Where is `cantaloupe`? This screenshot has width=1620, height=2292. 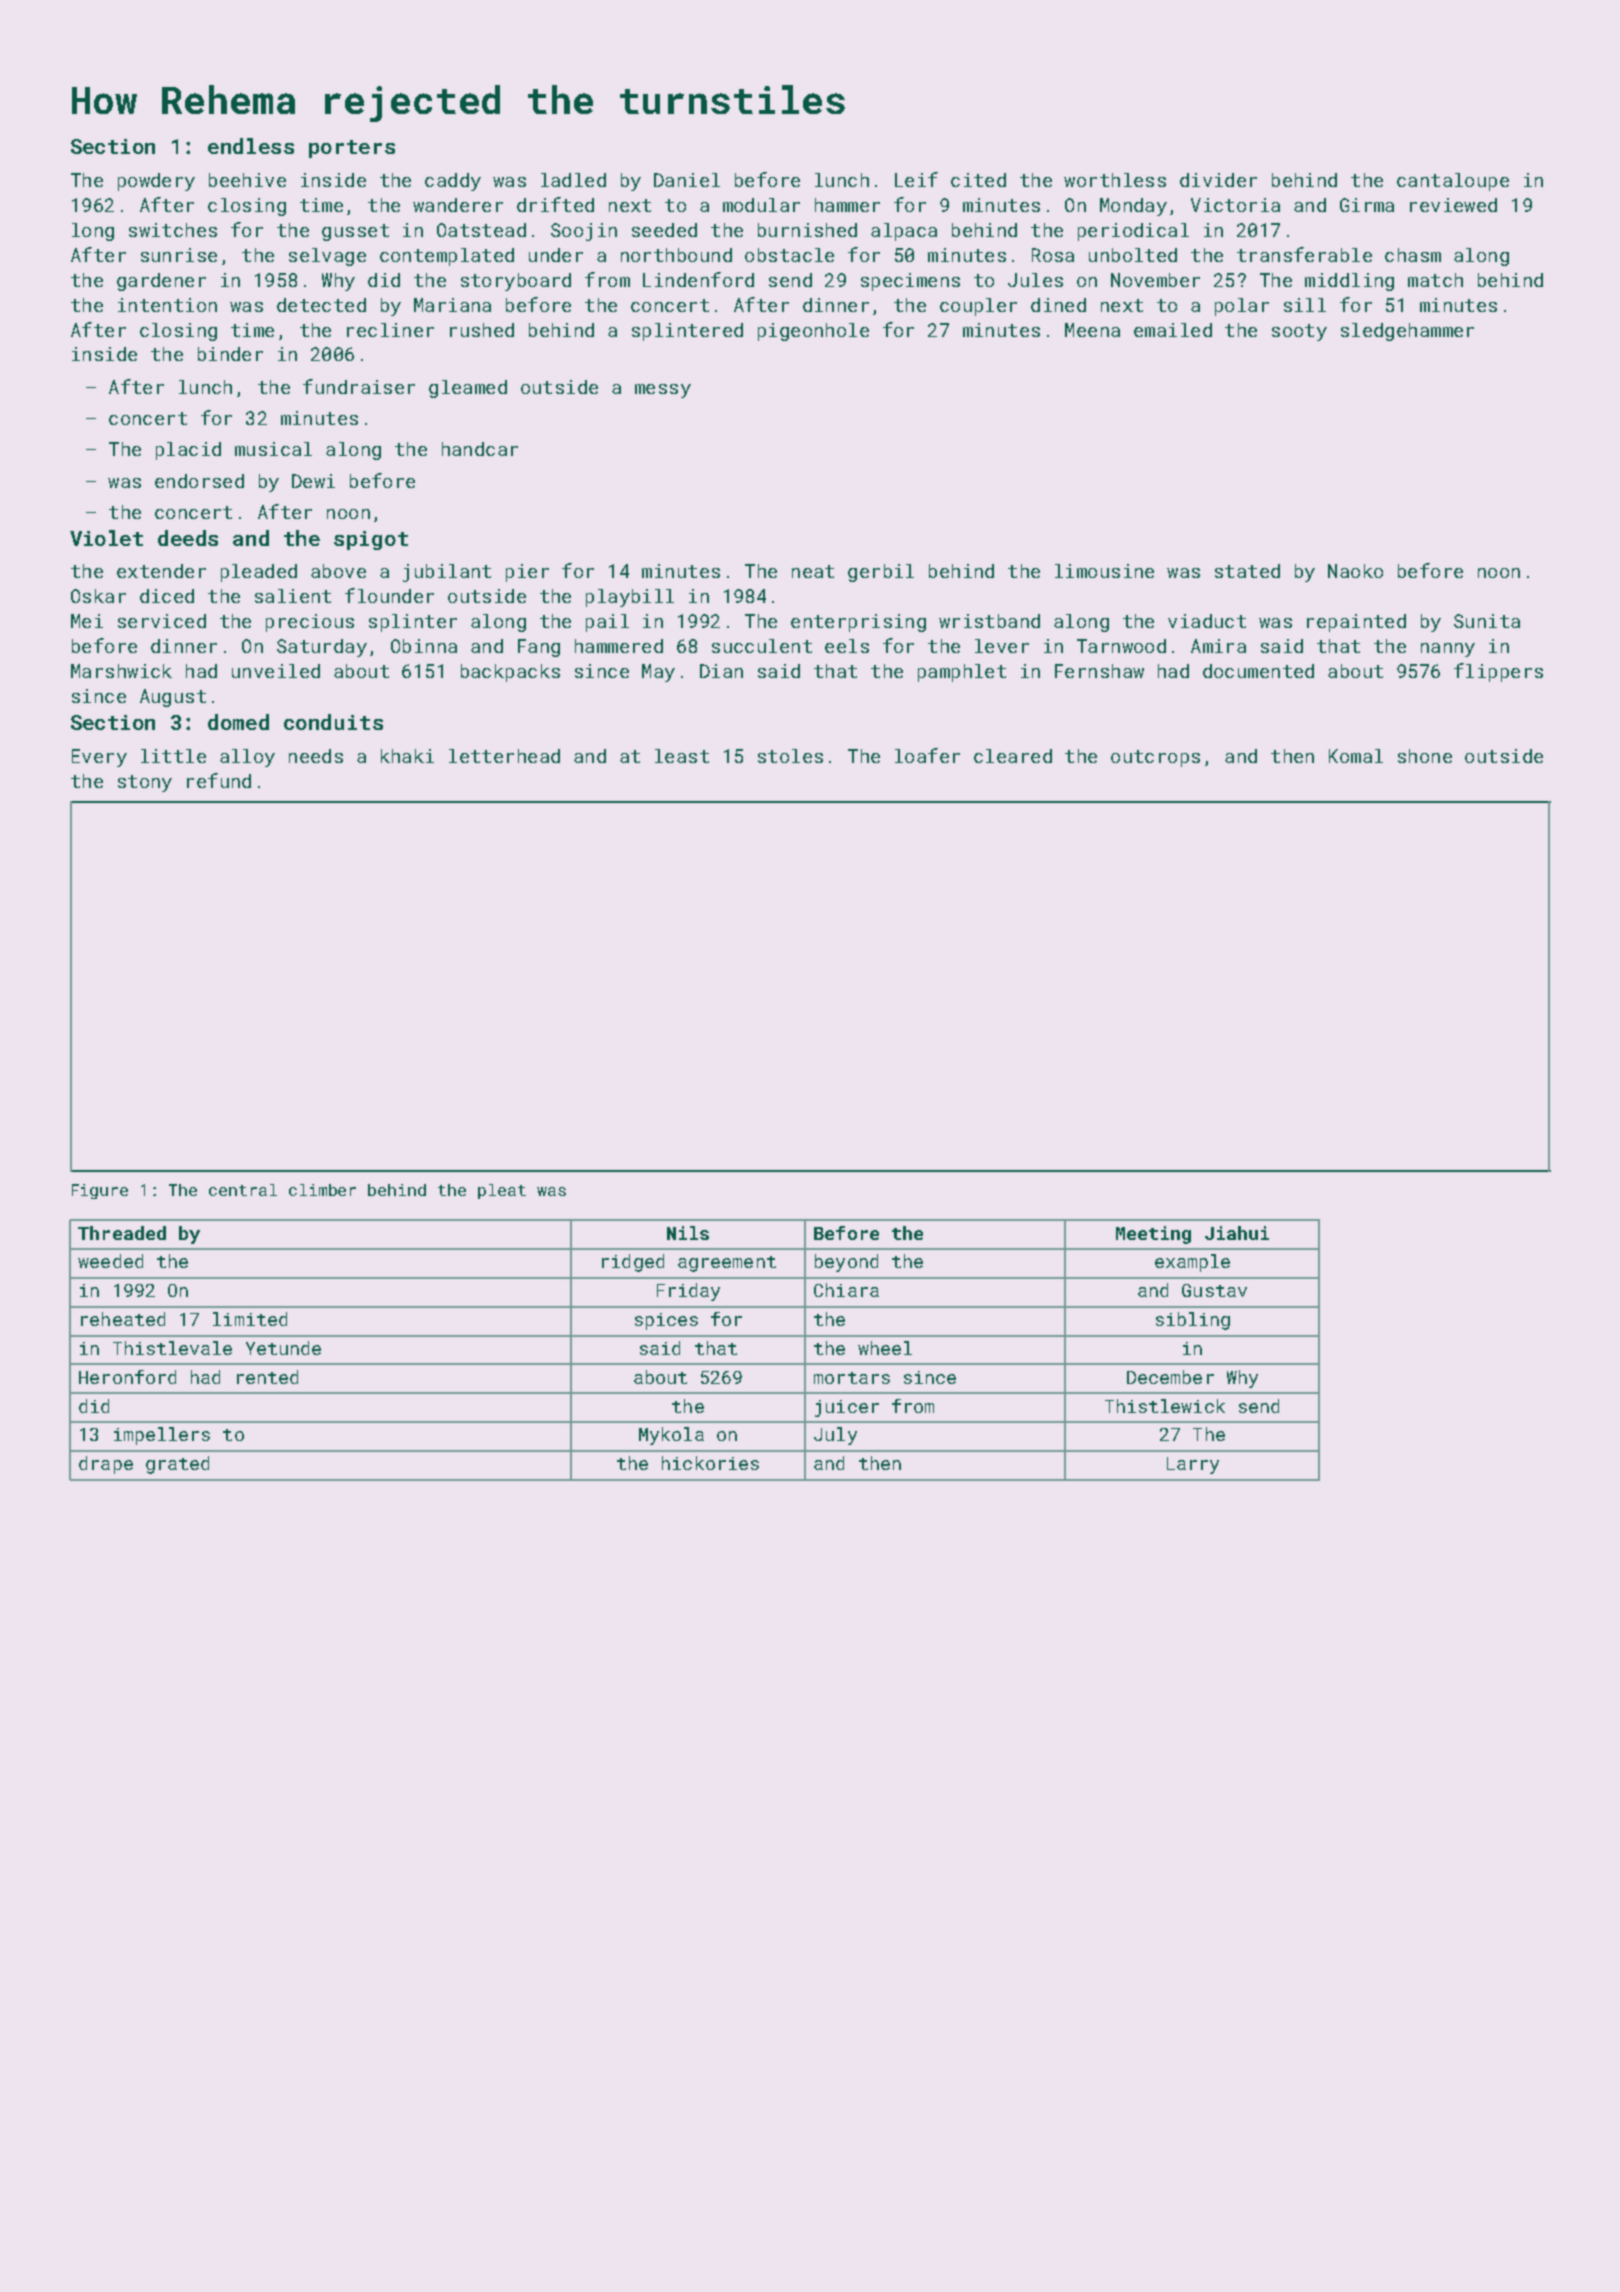 cantaloupe is located at coordinates (1453, 182).
